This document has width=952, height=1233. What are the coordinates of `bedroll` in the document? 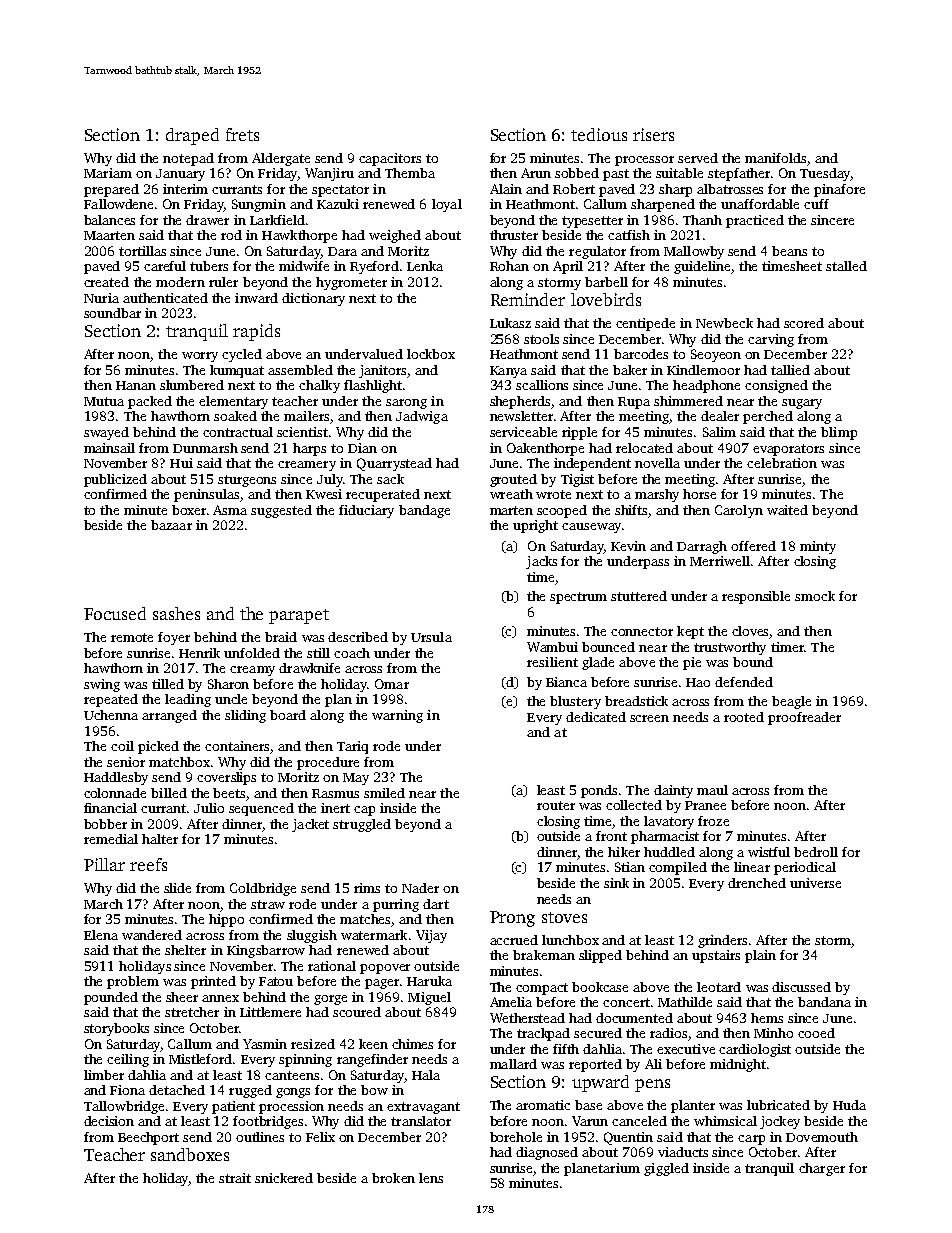 It's located at (816, 852).
